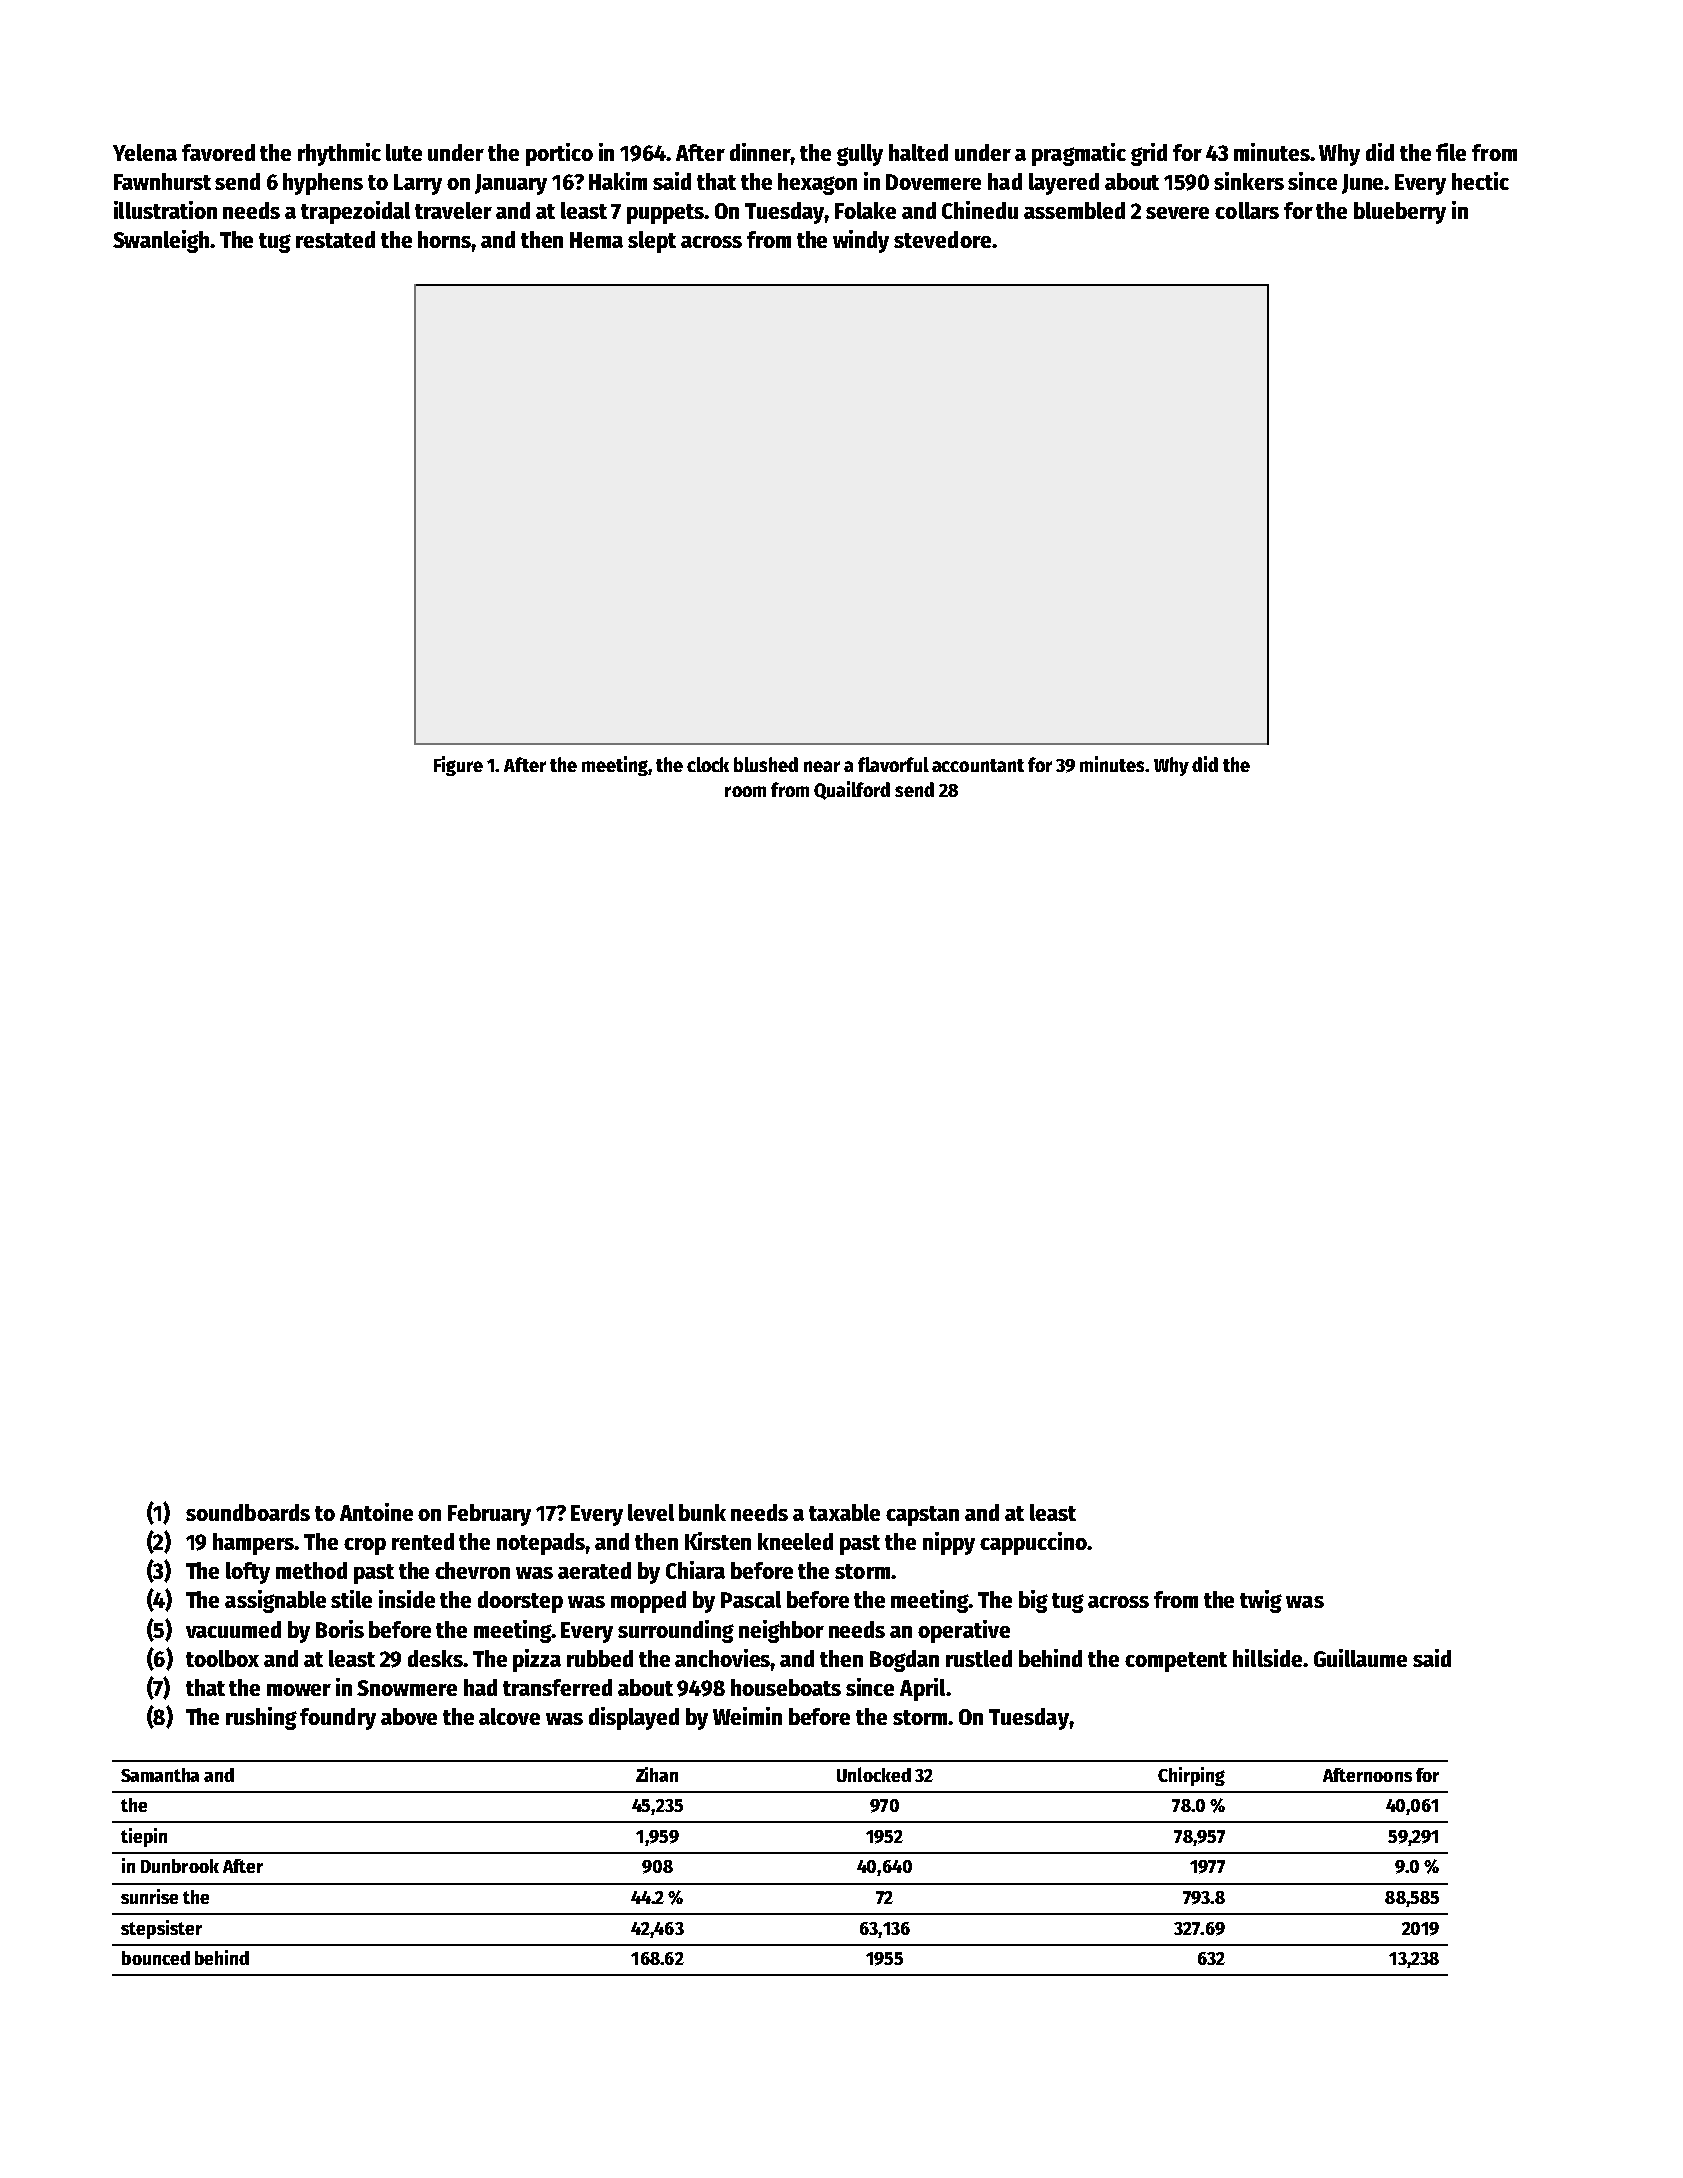  I want to click on rhythmic, so click(339, 154).
